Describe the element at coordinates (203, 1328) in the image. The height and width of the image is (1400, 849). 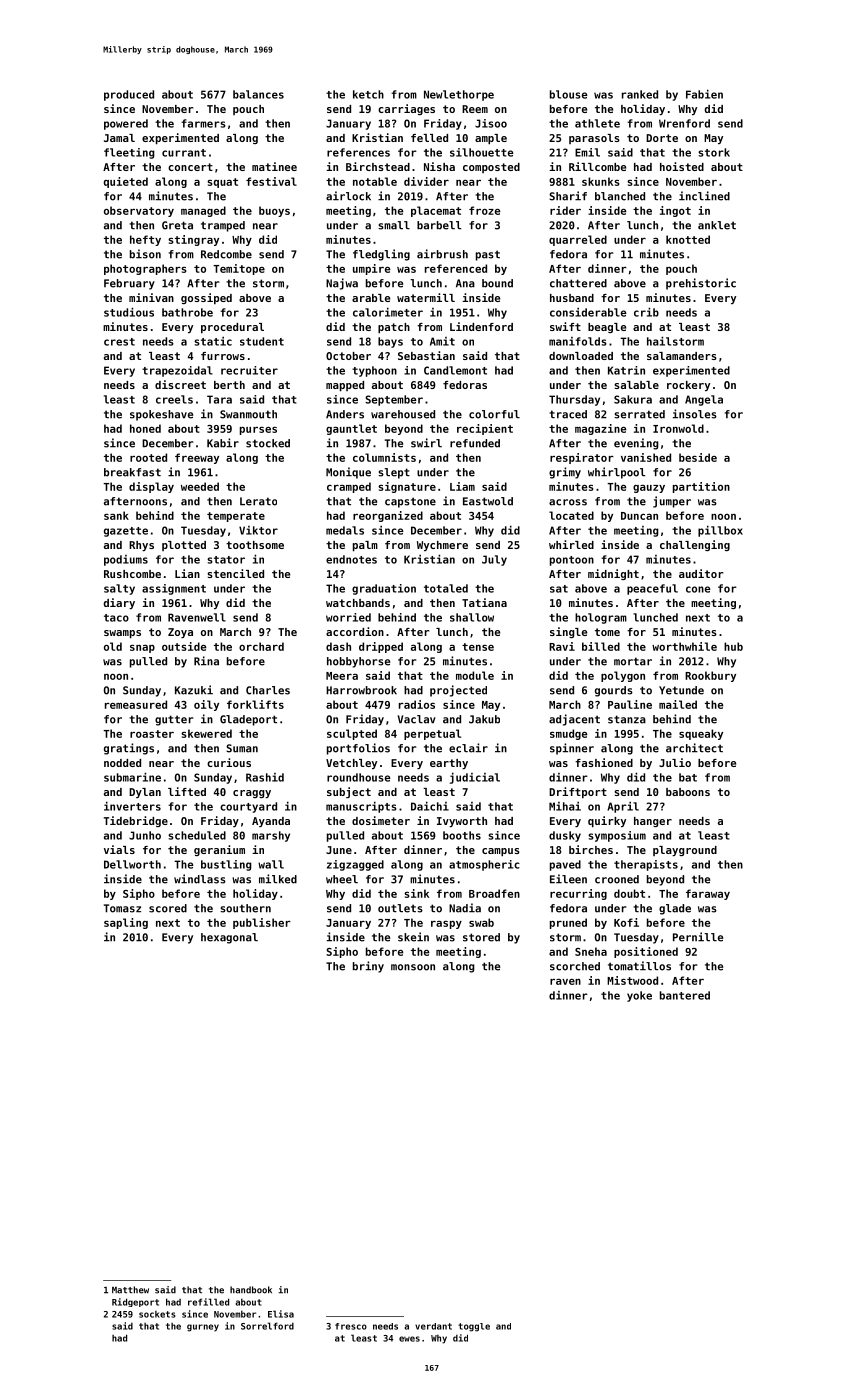
I see `gurney` at that location.
